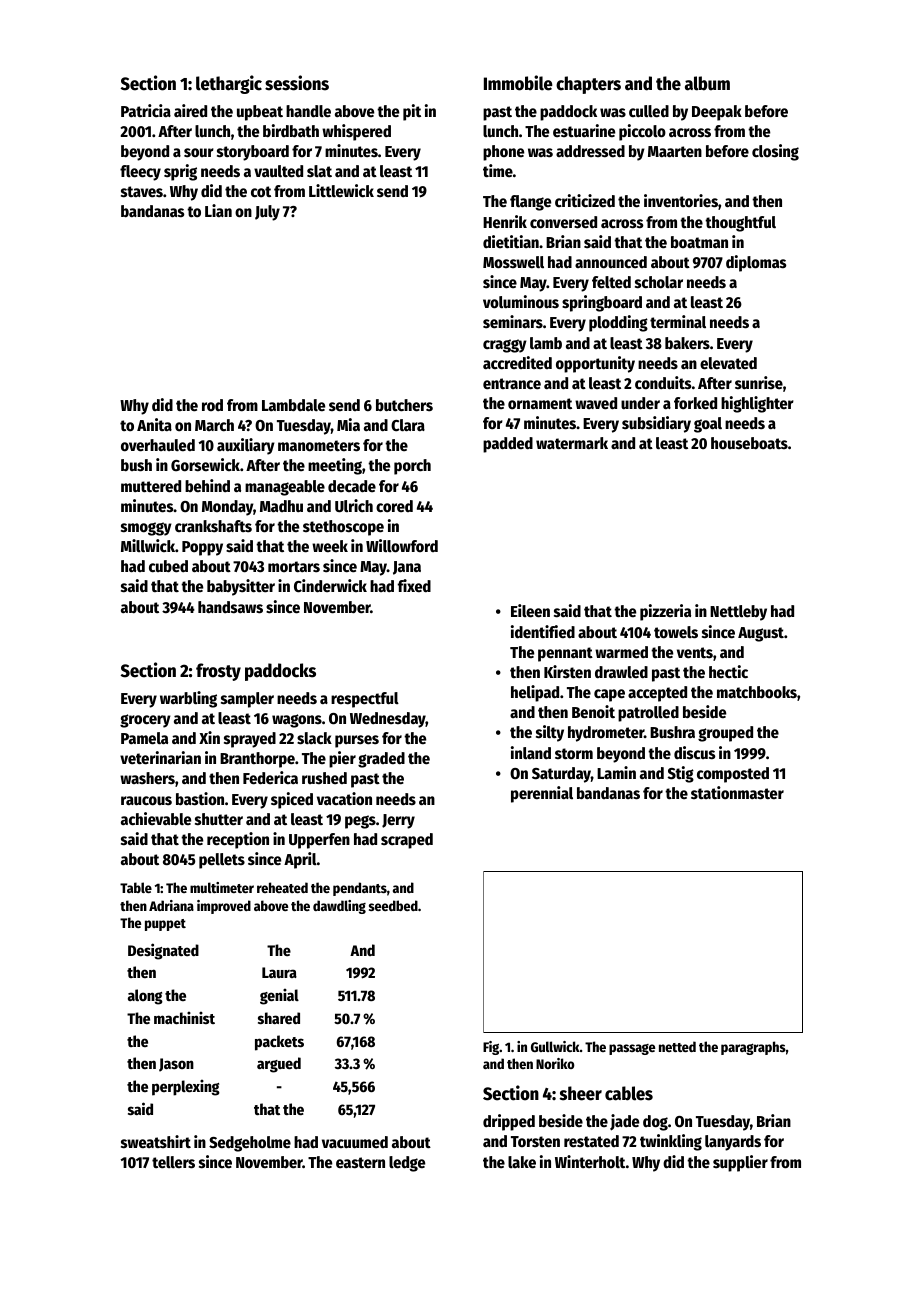 The width and height of the image is (924, 1314). What do you see at coordinates (253, 153) in the image?
I see `storyboard` at bounding box center [253, 153].
